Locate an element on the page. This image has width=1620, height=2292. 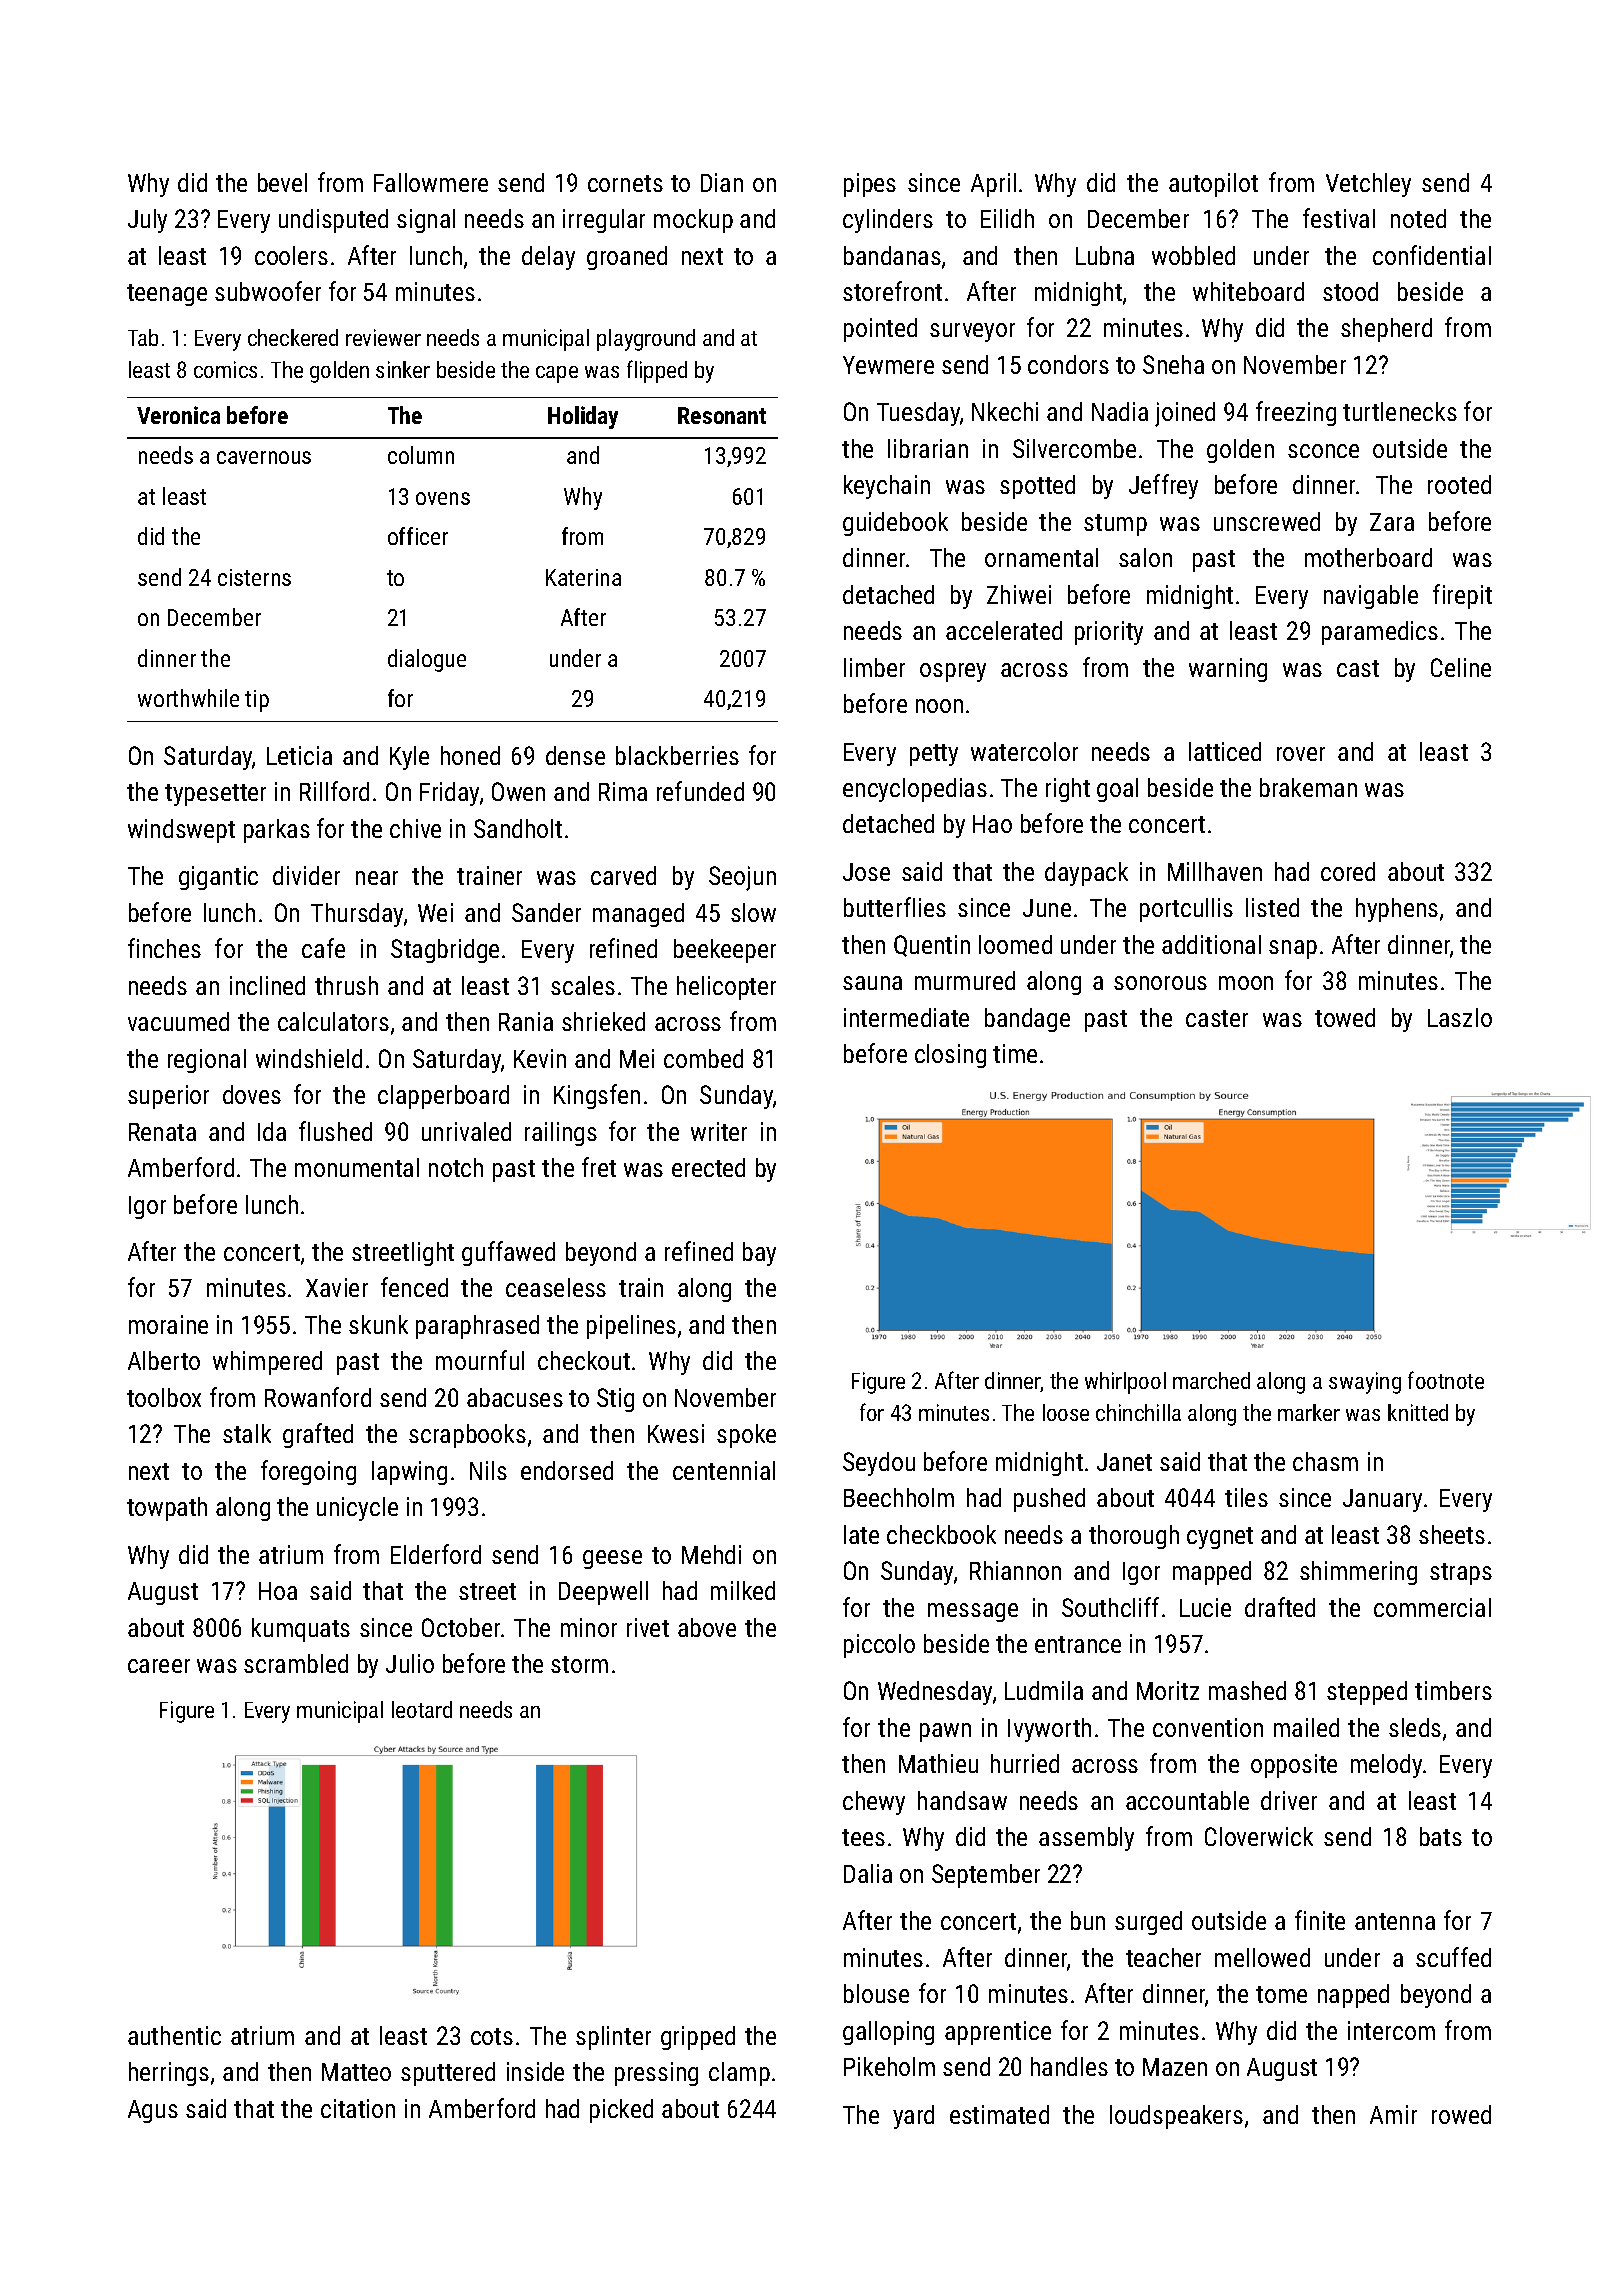
Sandholt is located at coordinates (518, 828).
